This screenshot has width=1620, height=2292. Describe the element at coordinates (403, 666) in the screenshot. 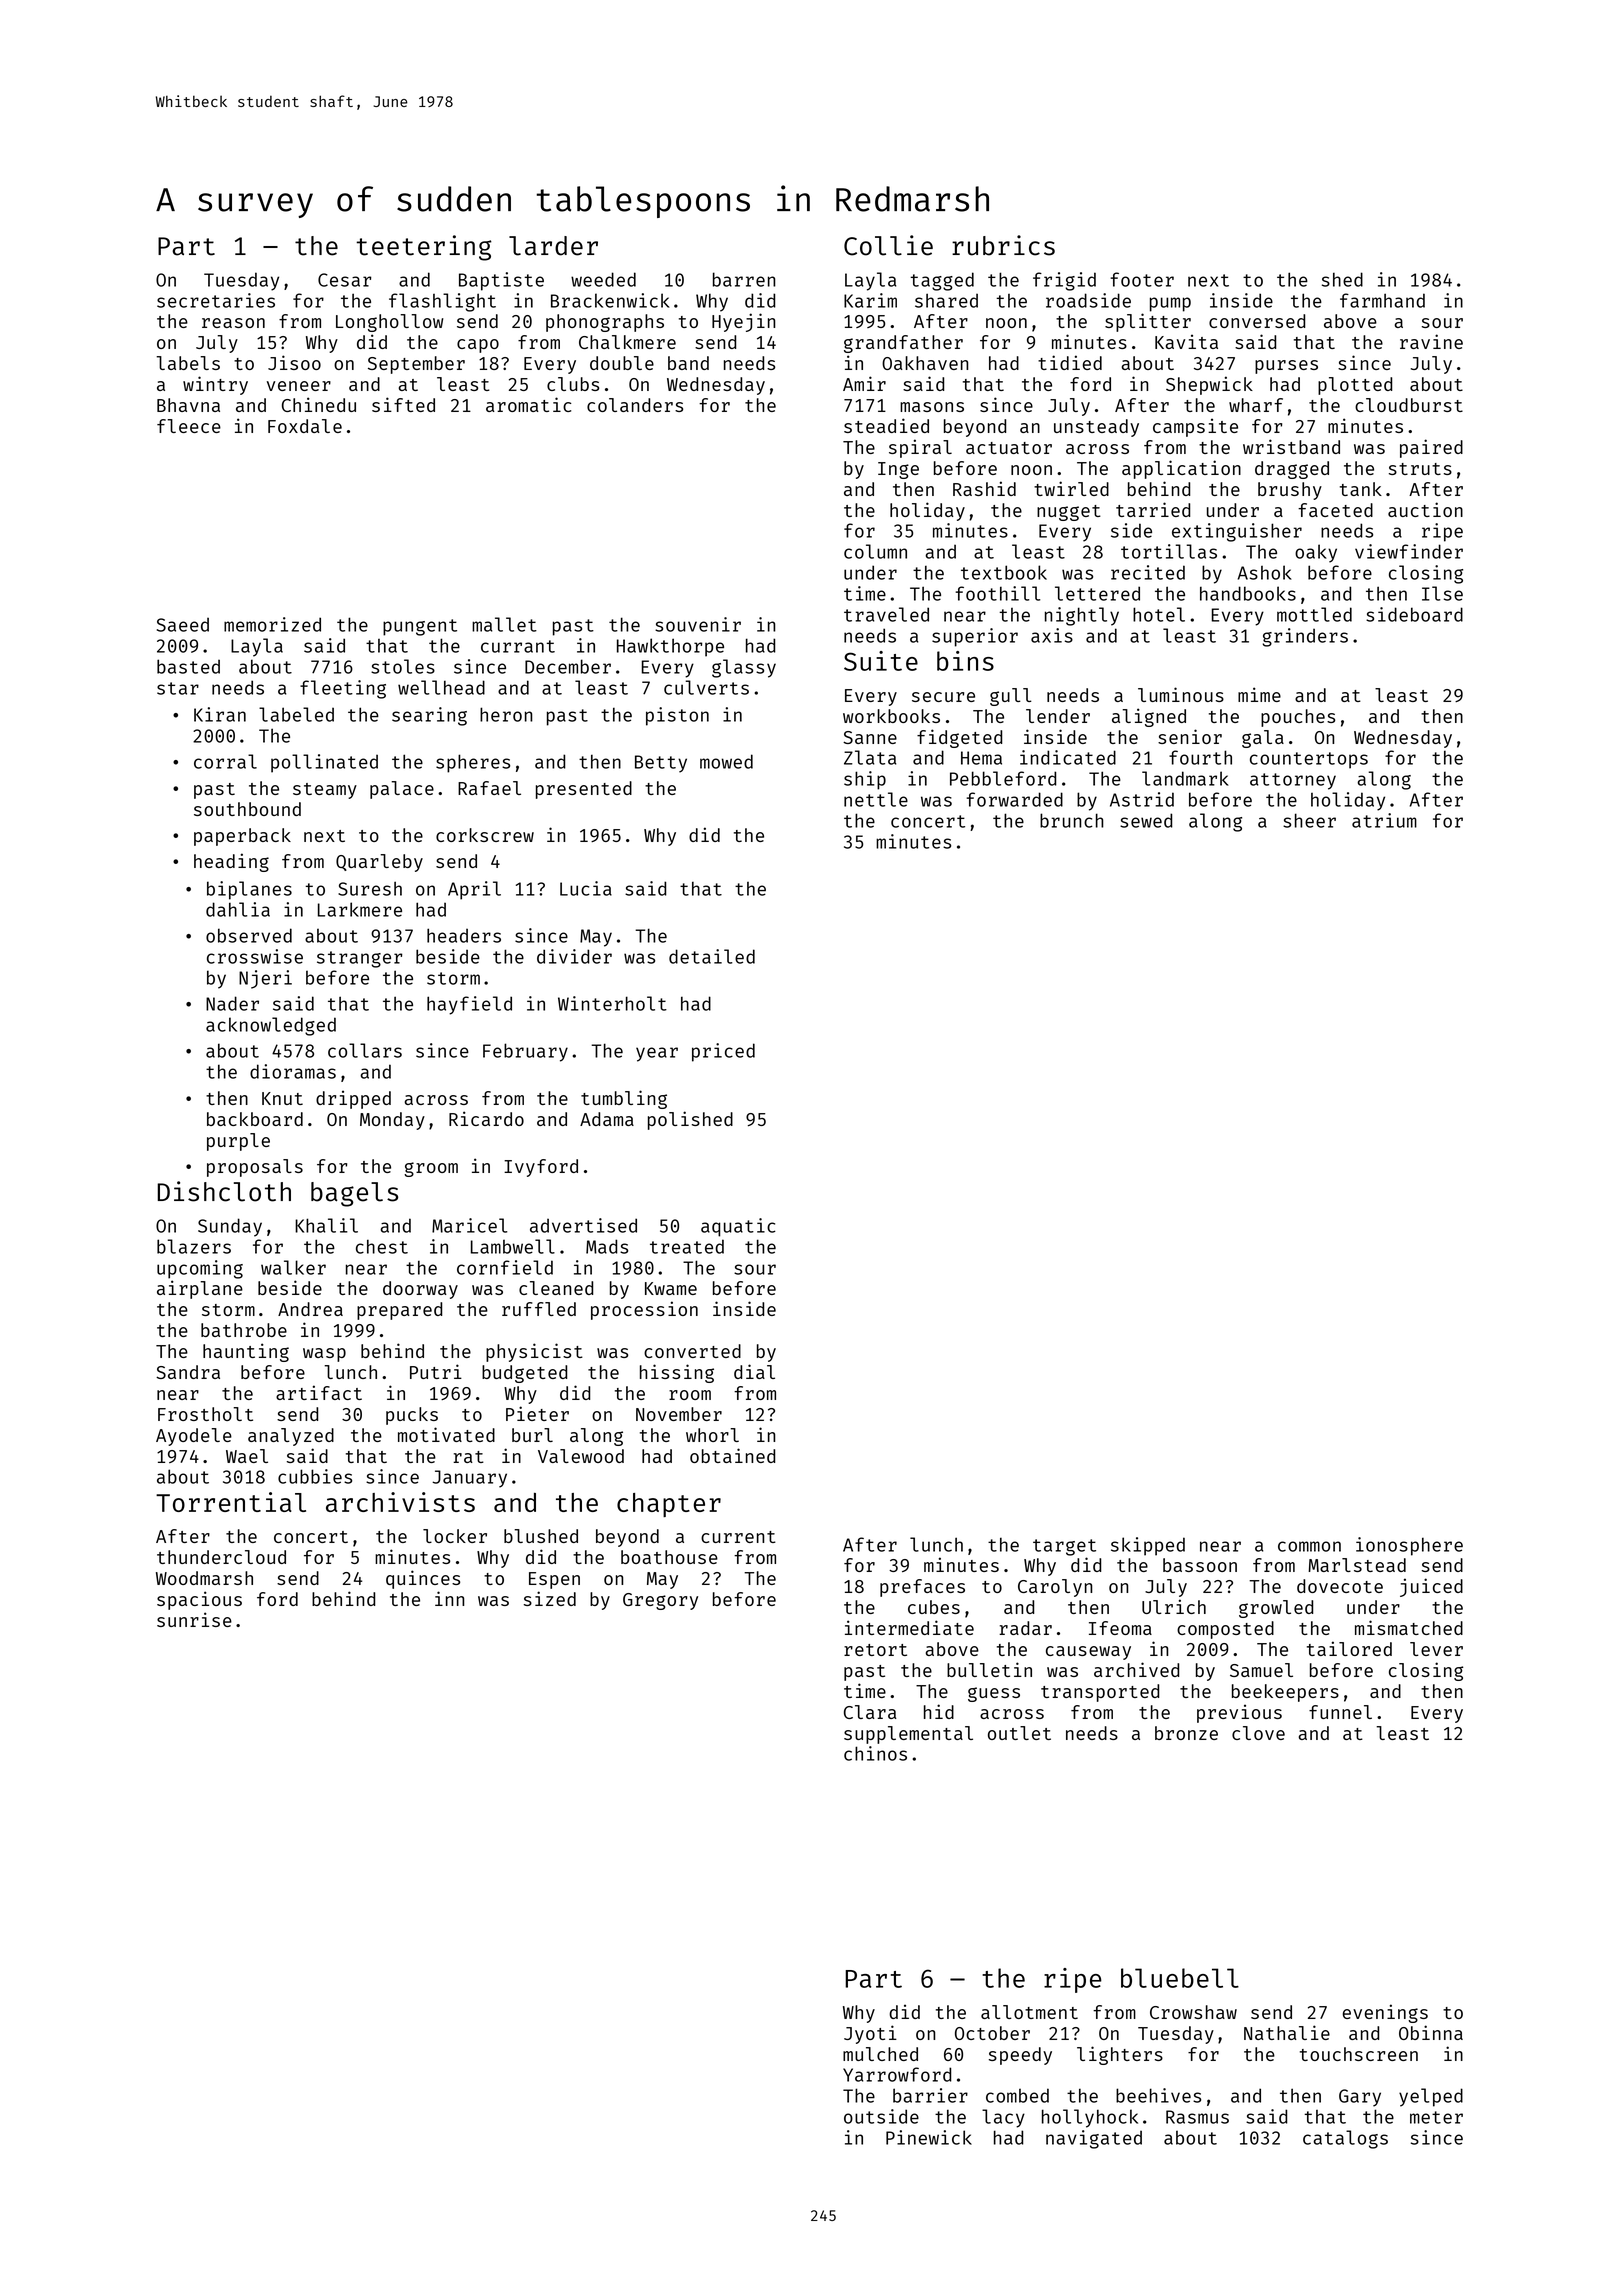

I see `stoles` at that location.
